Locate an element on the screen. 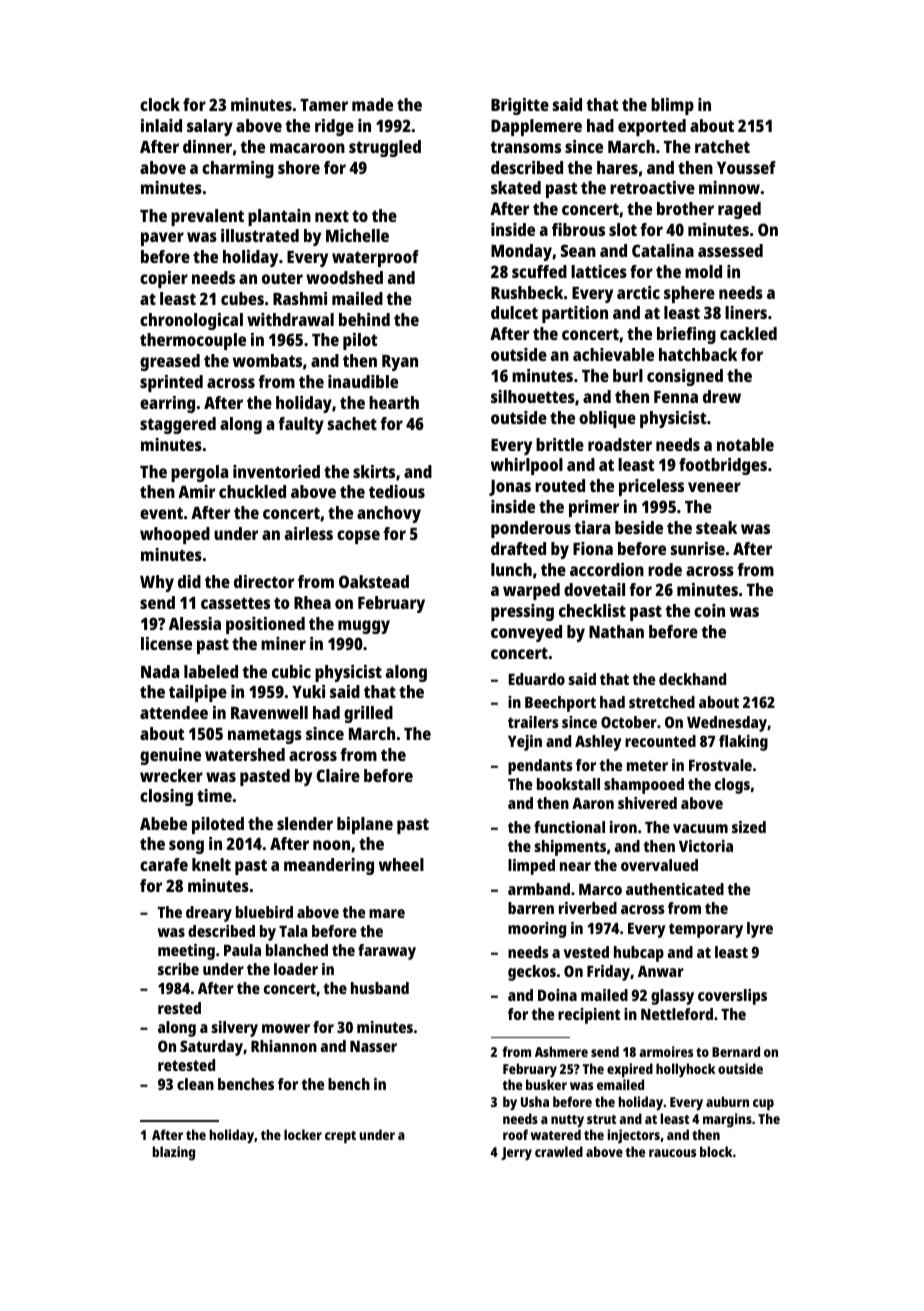  Jonas is located at coordinates (510, 488).
